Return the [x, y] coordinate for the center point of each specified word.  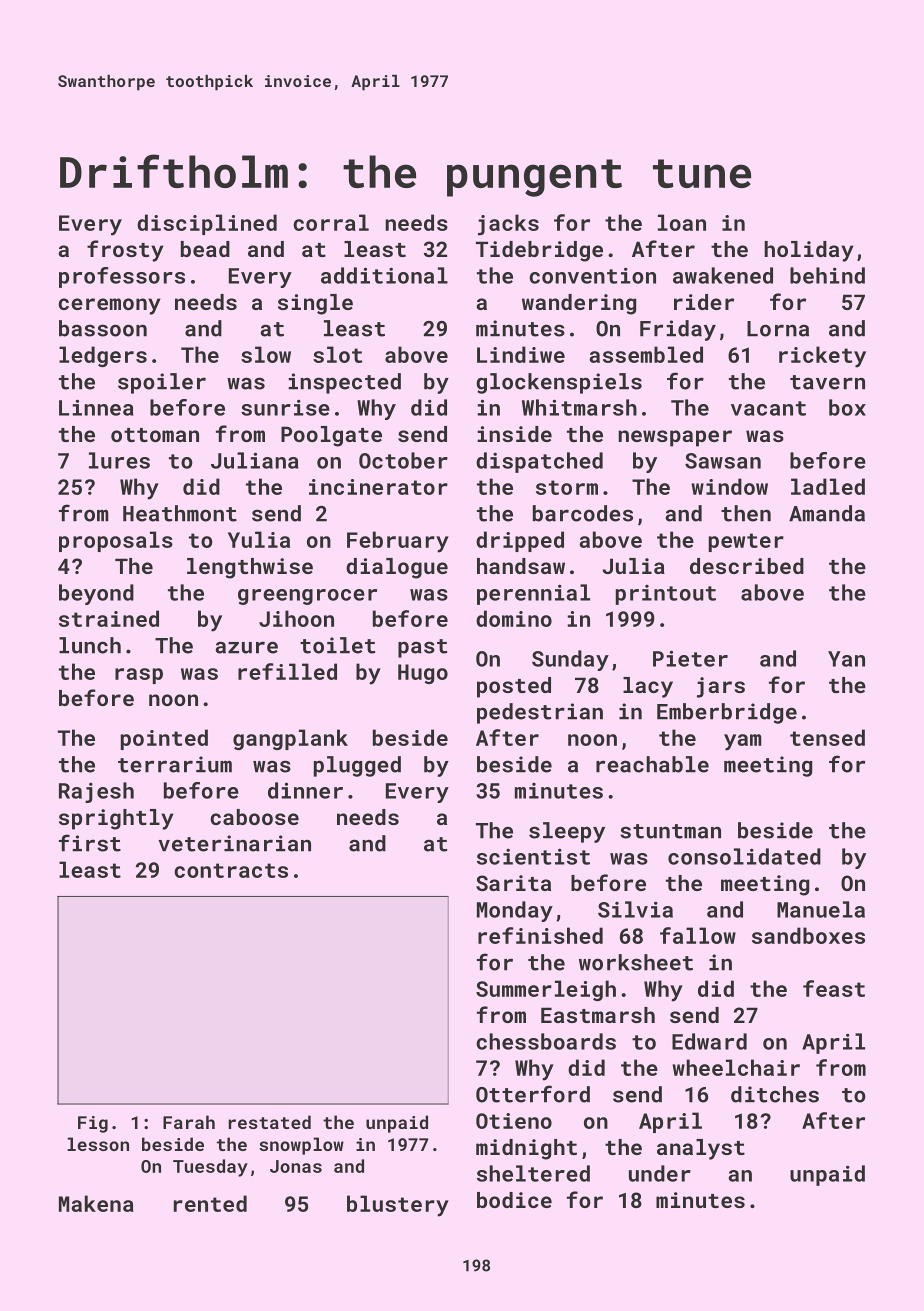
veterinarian [234, 843]
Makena [96, 1203]
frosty [125, 251]
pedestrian [540, 713]
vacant [768, 408]
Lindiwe [521, 354]
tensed [827, 737]
